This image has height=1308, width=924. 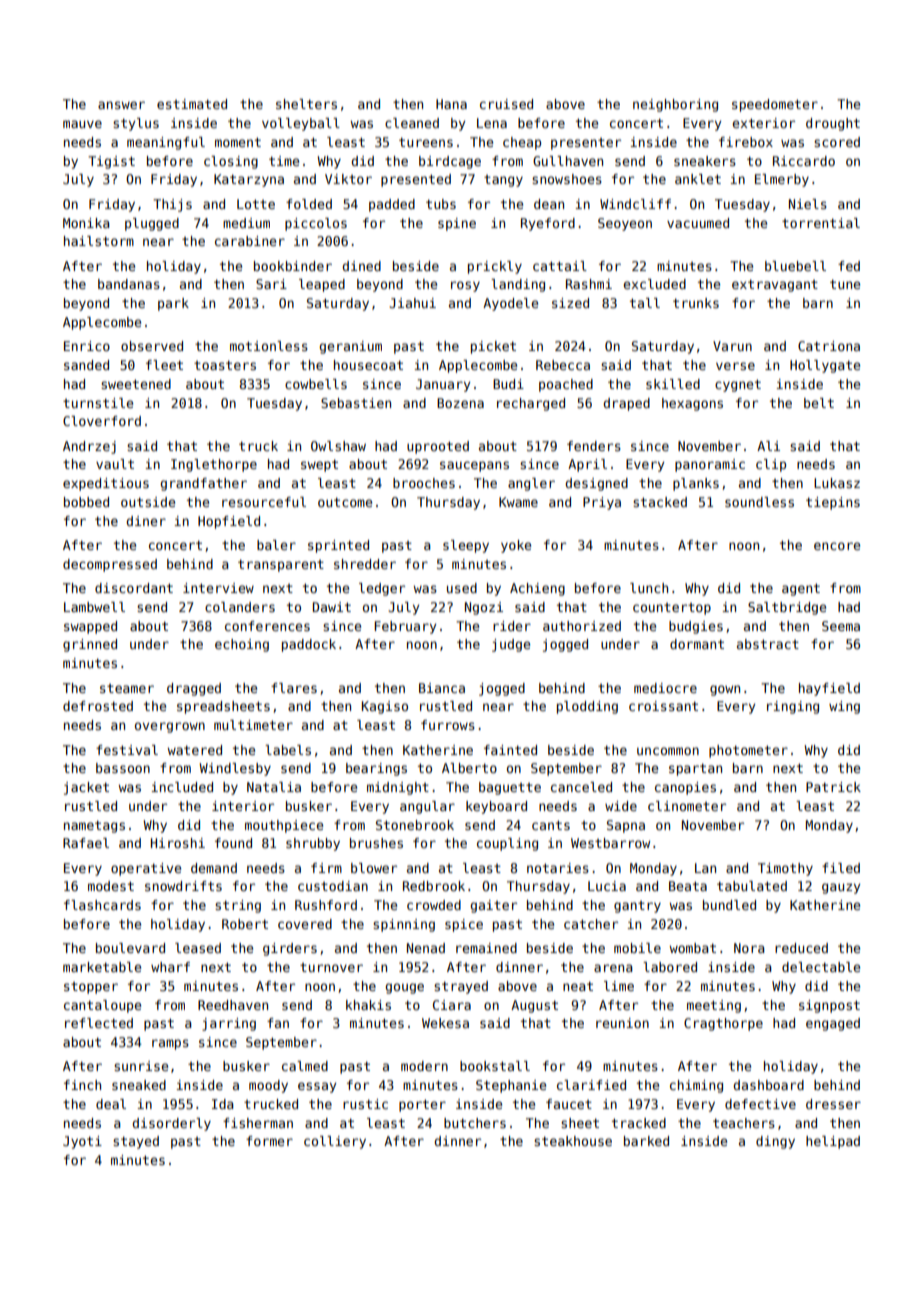 I want to click on turnstile, so click(x=98, y=403).
